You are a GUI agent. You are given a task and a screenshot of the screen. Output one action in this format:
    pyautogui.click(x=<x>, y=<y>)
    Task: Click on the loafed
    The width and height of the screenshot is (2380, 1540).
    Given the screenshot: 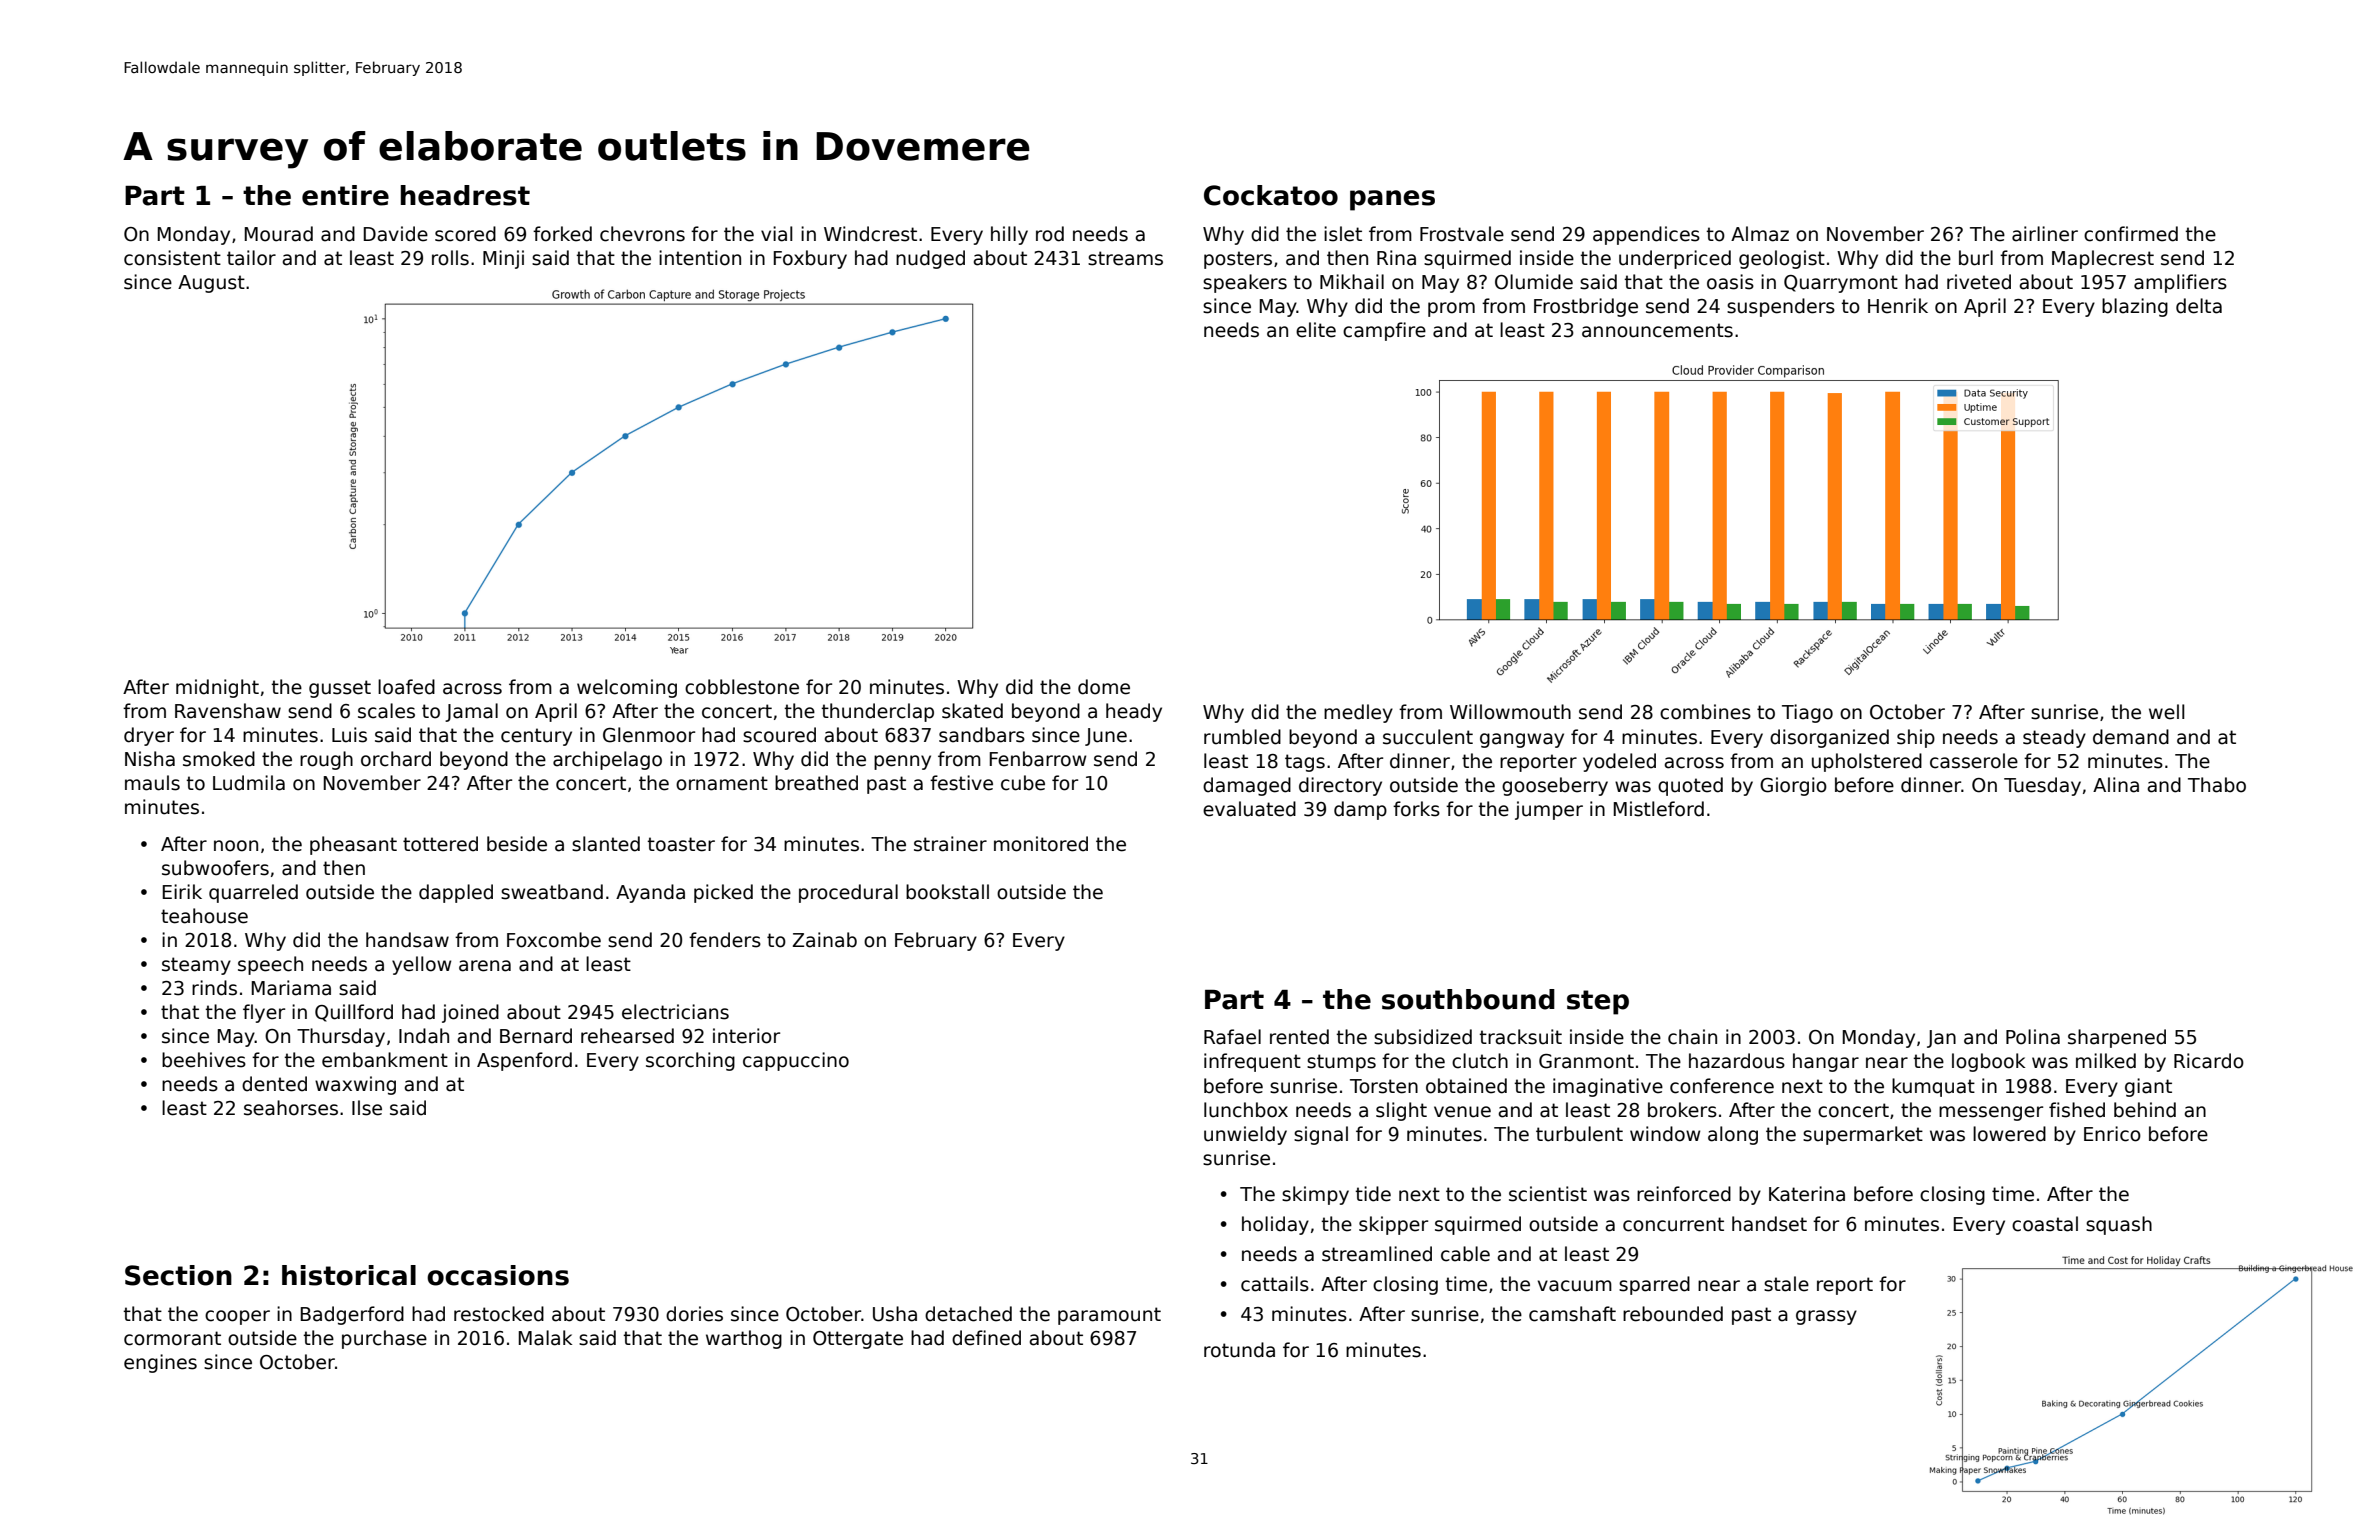 What is the action you would take?
    pyautogui.click(x=406, y=687)
